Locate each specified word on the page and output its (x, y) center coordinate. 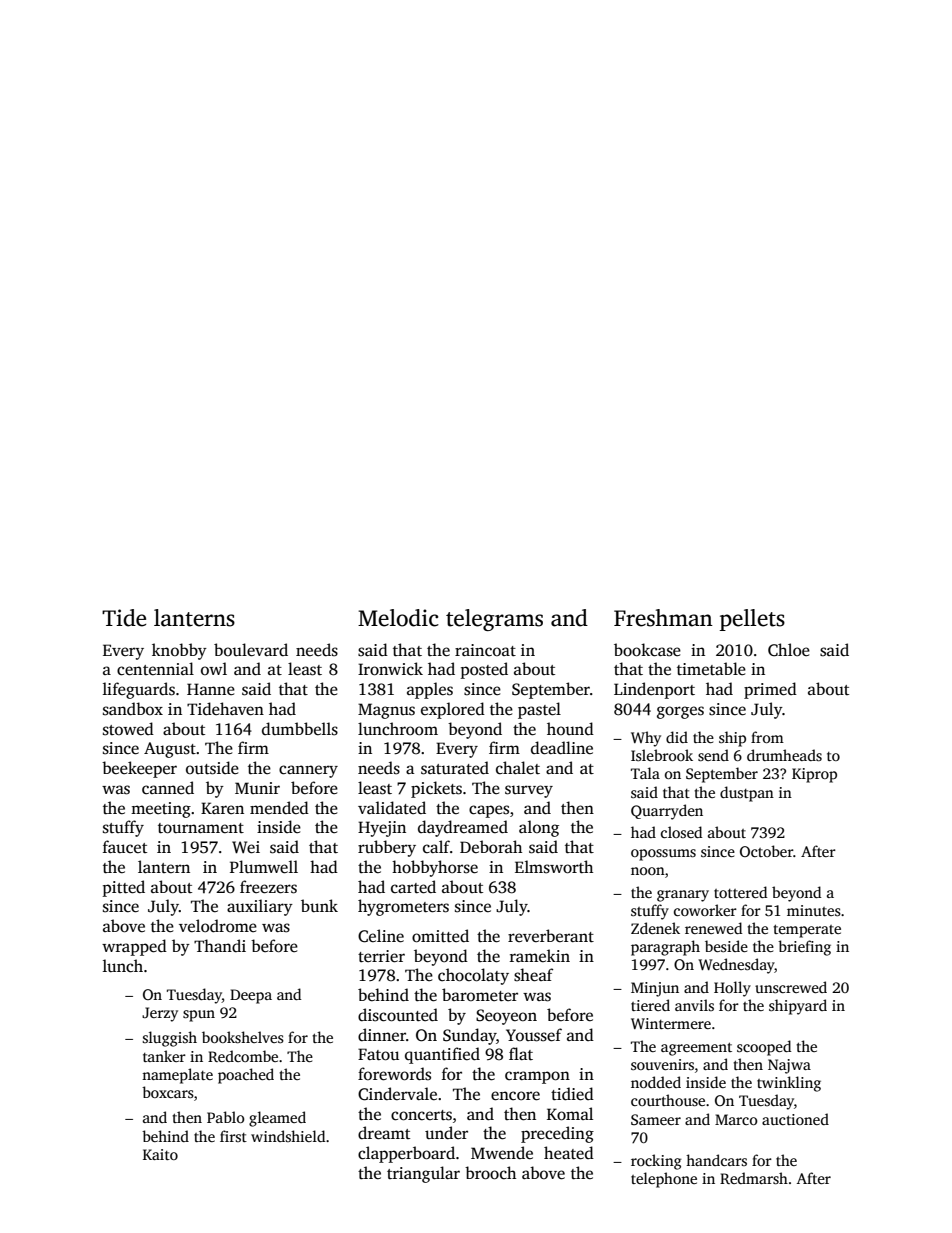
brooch (490, 1173)
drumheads (784, 755)
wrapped (134, 947)
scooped (764, 1048)
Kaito (160, 1154)
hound (570, 728)
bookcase (647, 650)
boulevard (251, 650)
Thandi (220, 945)
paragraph (665, 948)
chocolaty (473, 976)
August (170, 750)
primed (770, 690)
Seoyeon (506, 1017)
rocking (656, 1162)
